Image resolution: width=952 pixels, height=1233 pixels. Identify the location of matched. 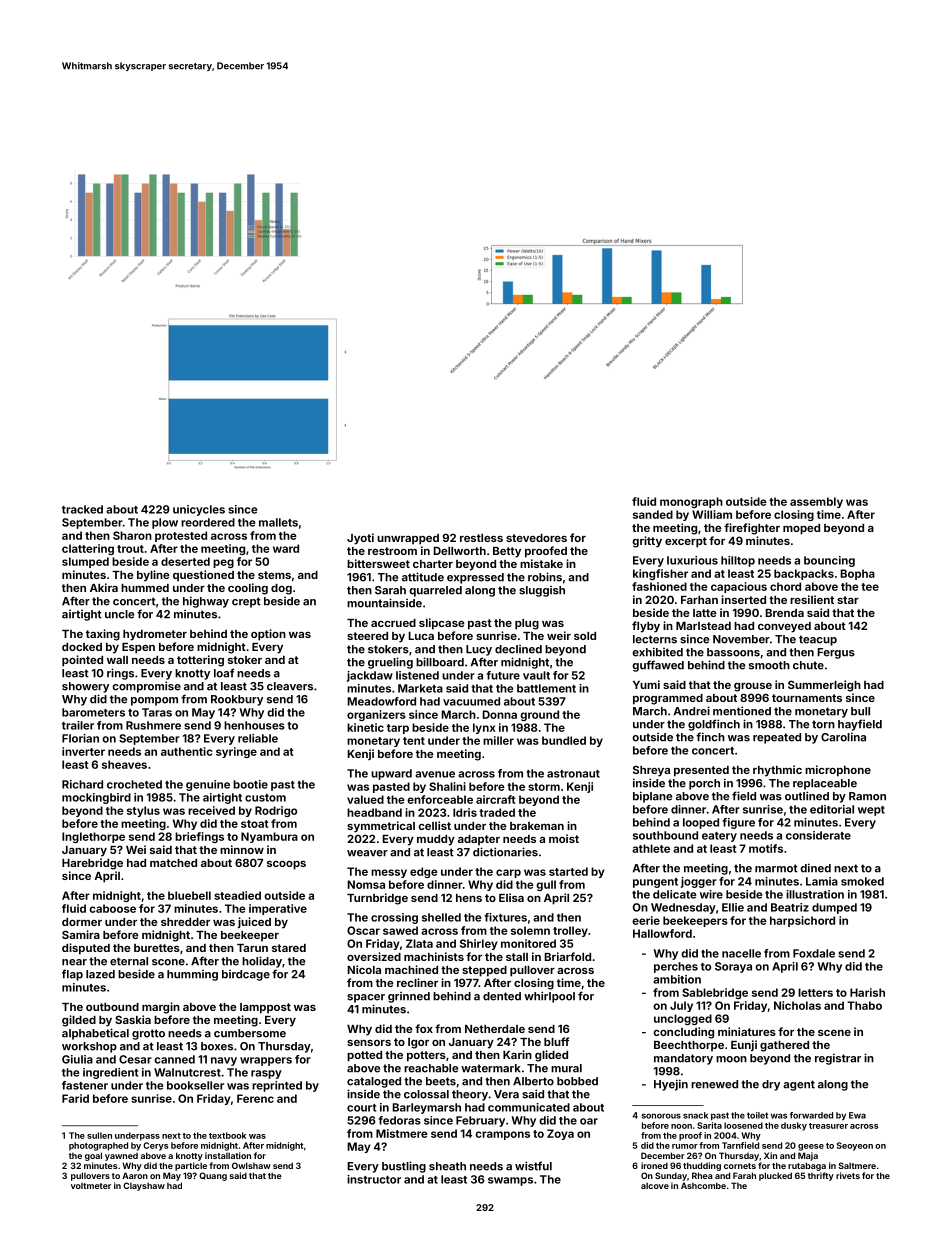
(173, 863).
